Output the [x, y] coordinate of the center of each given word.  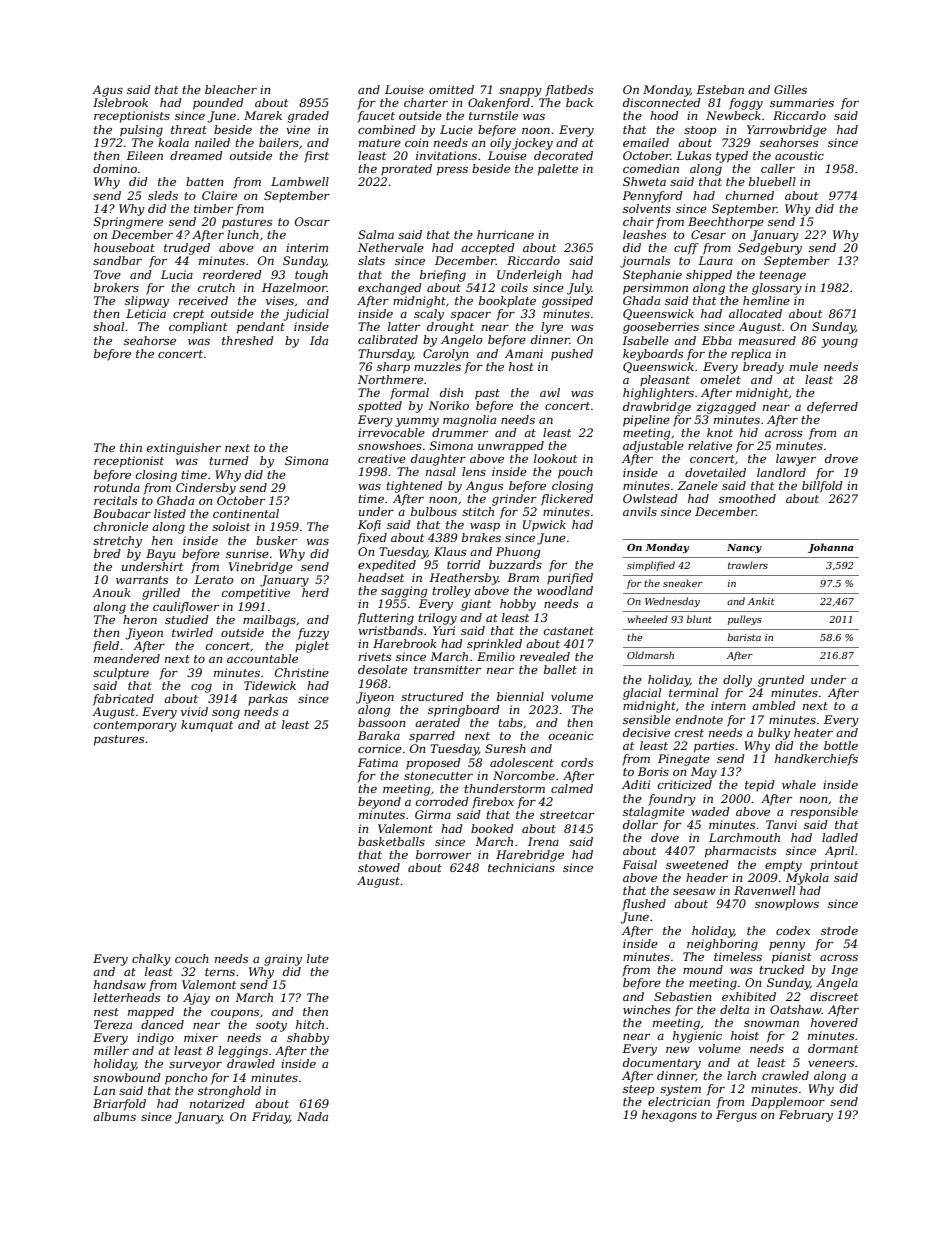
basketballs [391, 841]
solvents [647, 208]
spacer [471, 316]
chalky [151, 960]
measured [767, 340]
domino [115, 168]
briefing [443, 276]
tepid [760, 786]
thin [131, 447]
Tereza [113, 1024]
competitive [256, 594]
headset [381, 577]
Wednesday [672, 602]
